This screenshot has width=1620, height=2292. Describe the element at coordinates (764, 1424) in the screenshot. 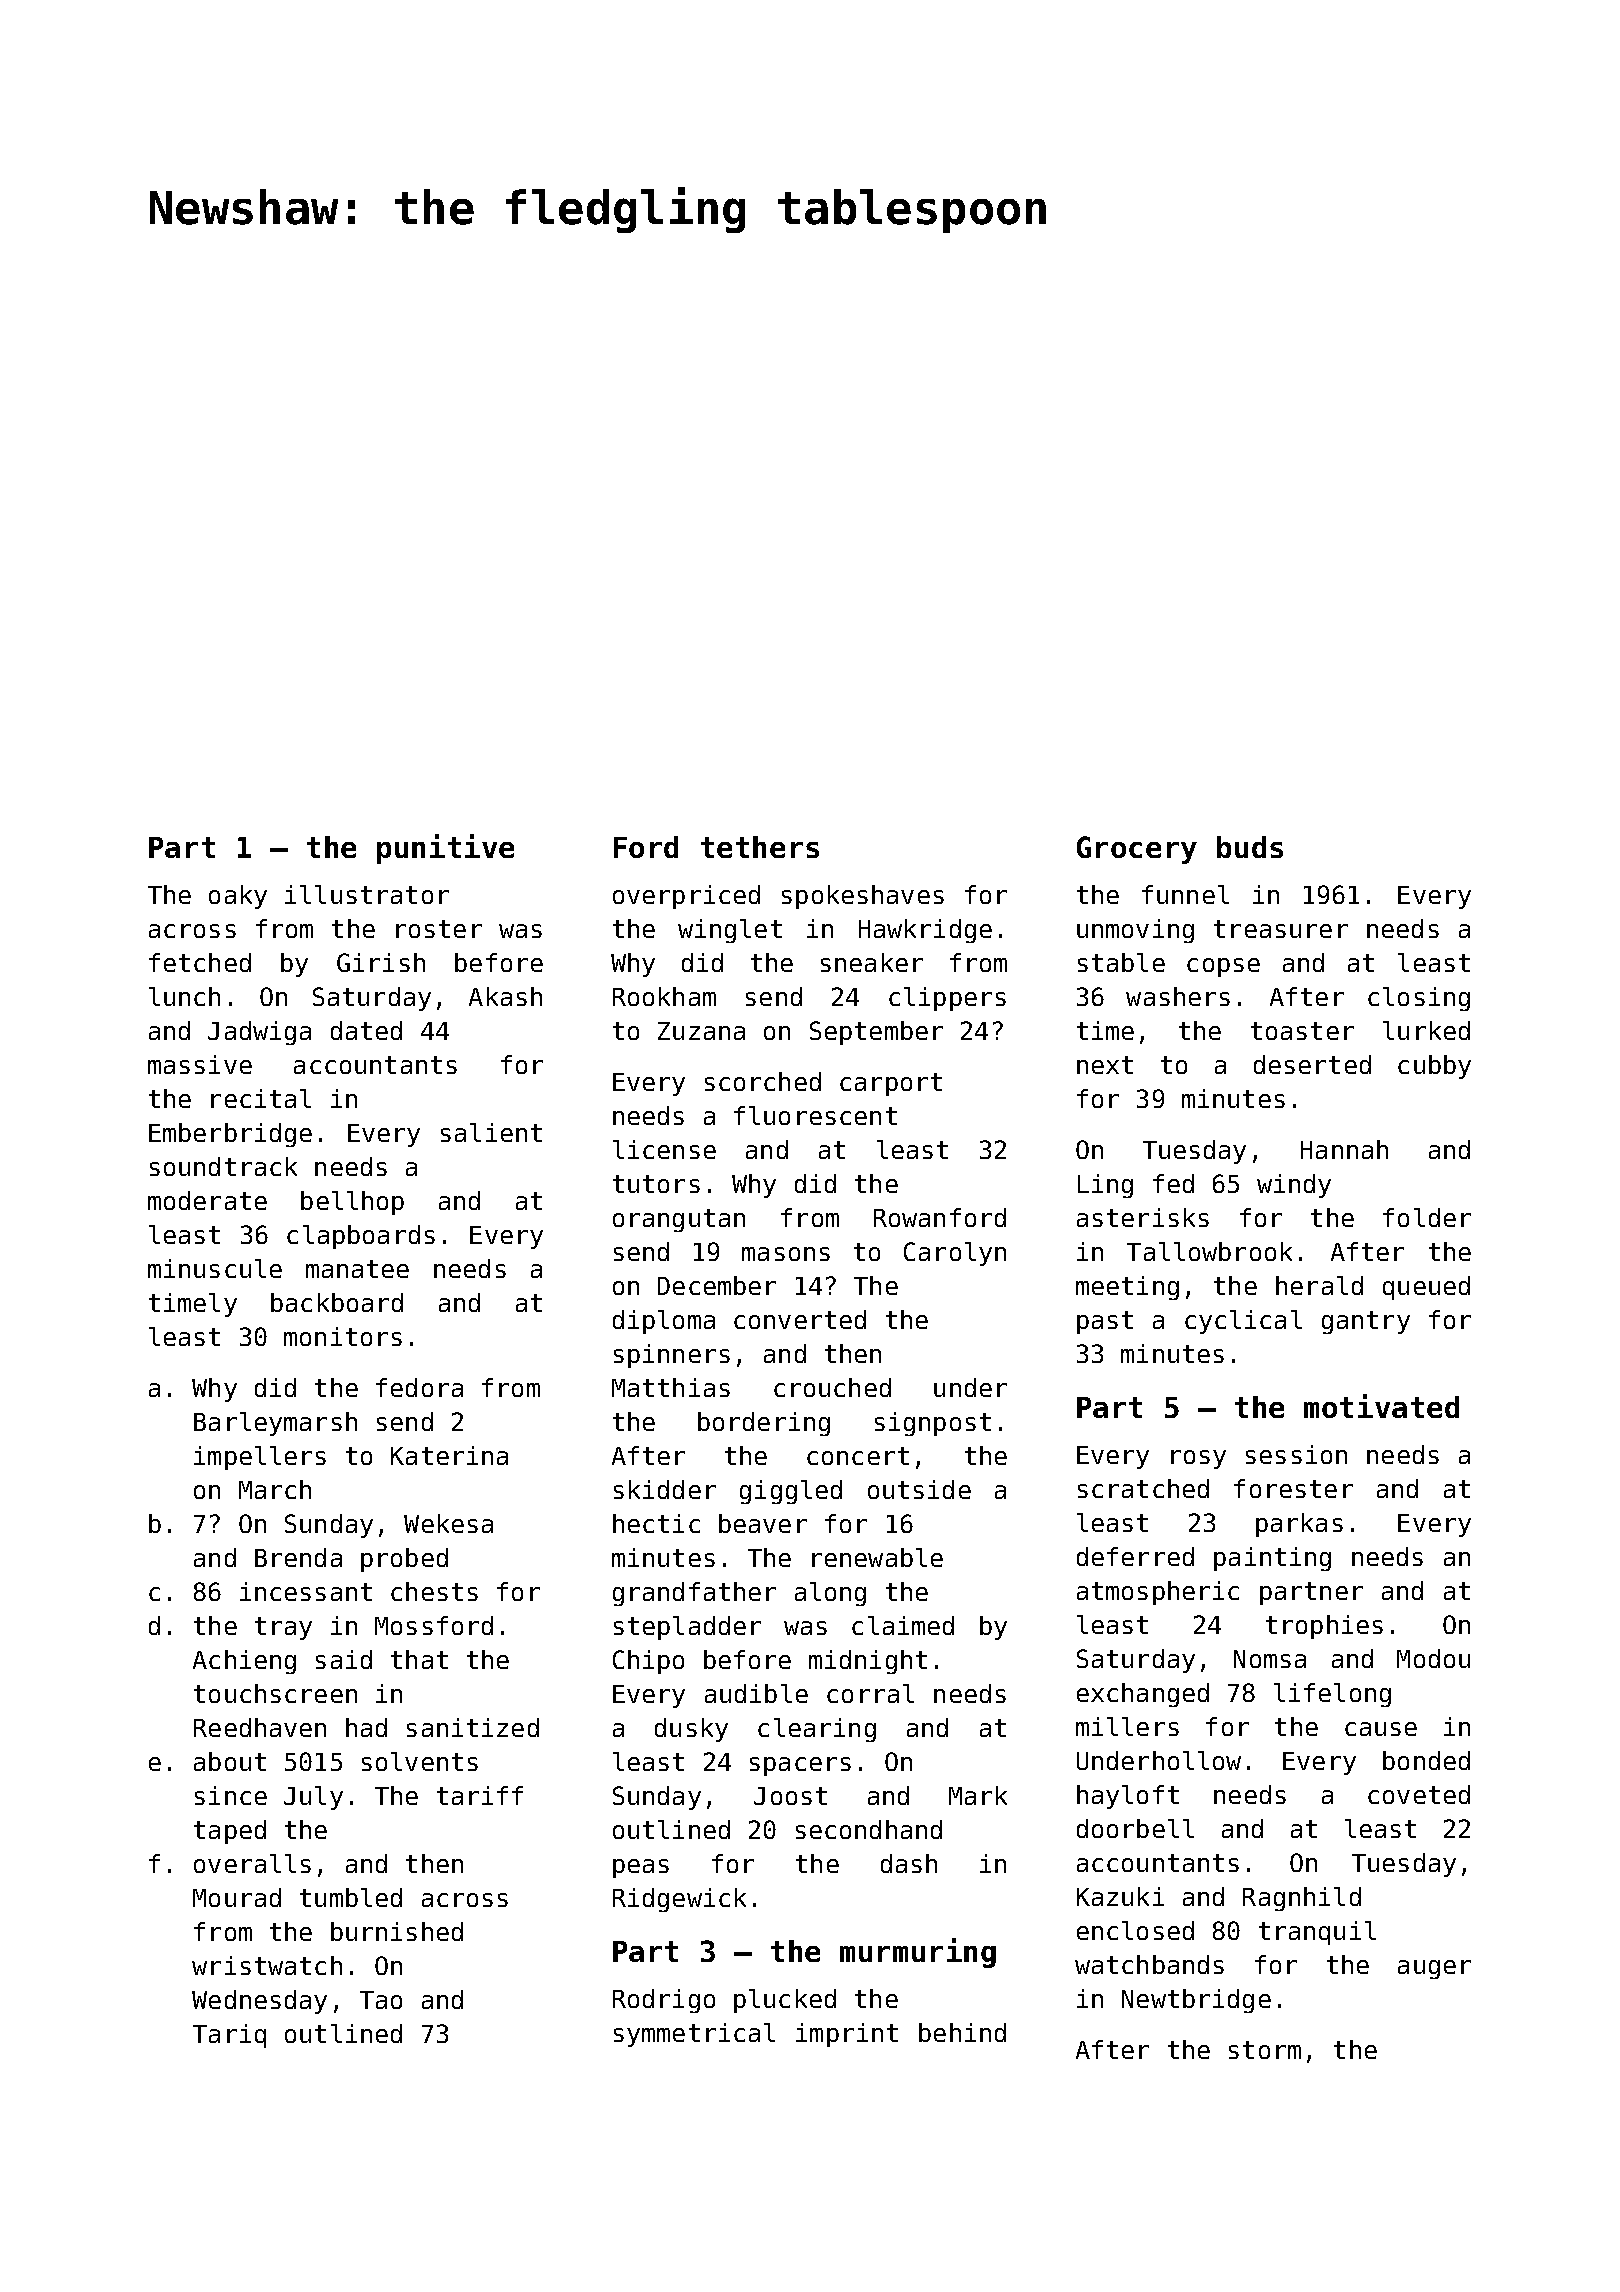

I see `bordering` at that location.
